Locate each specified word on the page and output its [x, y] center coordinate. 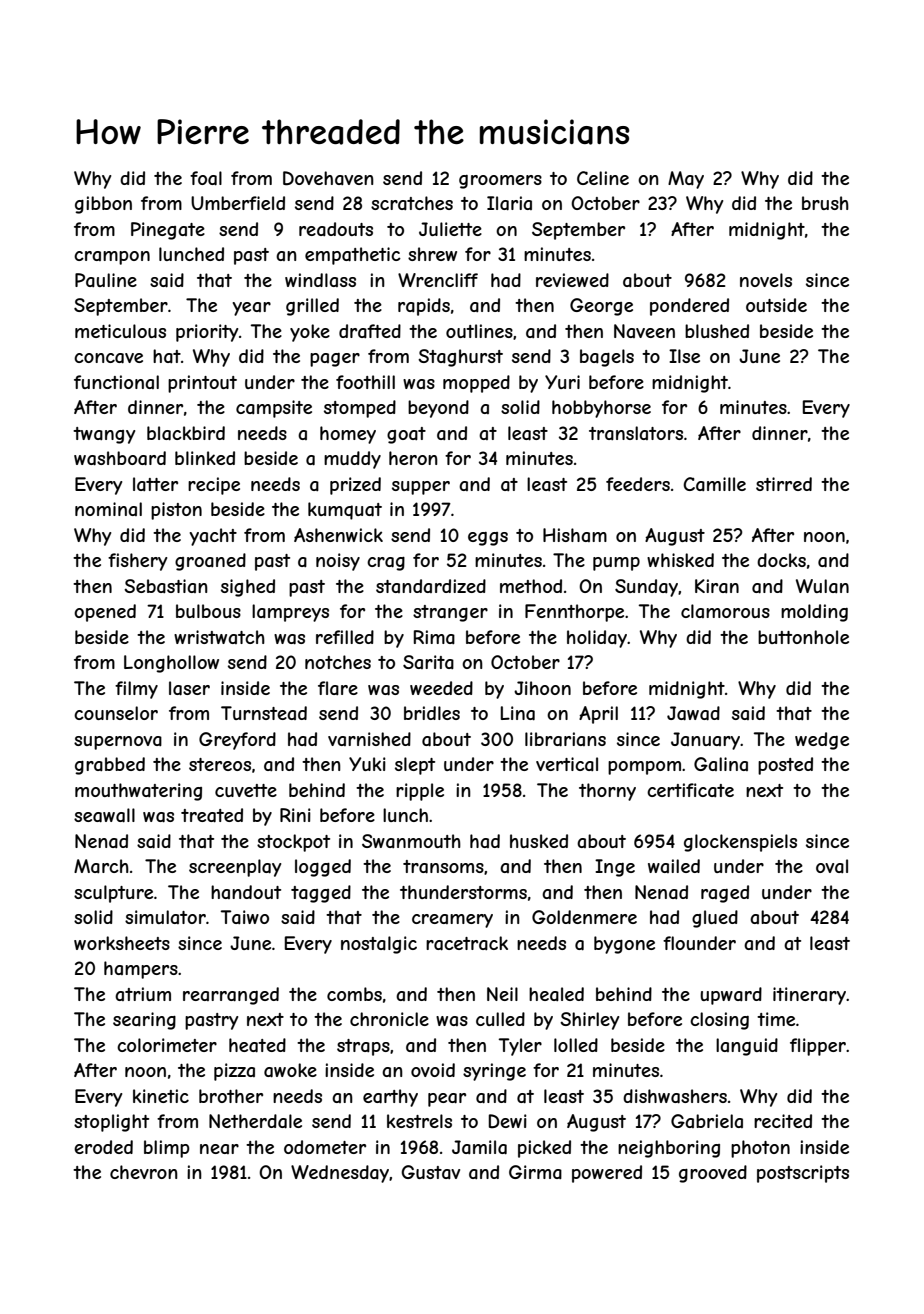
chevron [144, 1172]
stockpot [293, 843]
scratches [412, 203]
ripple [420, 792]
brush [825, 203]
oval [832, 866]
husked [539, 841]
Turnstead [264, 713]
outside [776, 305]
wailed [674, 866]
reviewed [572, 280]
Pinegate [168, 231]
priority [207, 333]
